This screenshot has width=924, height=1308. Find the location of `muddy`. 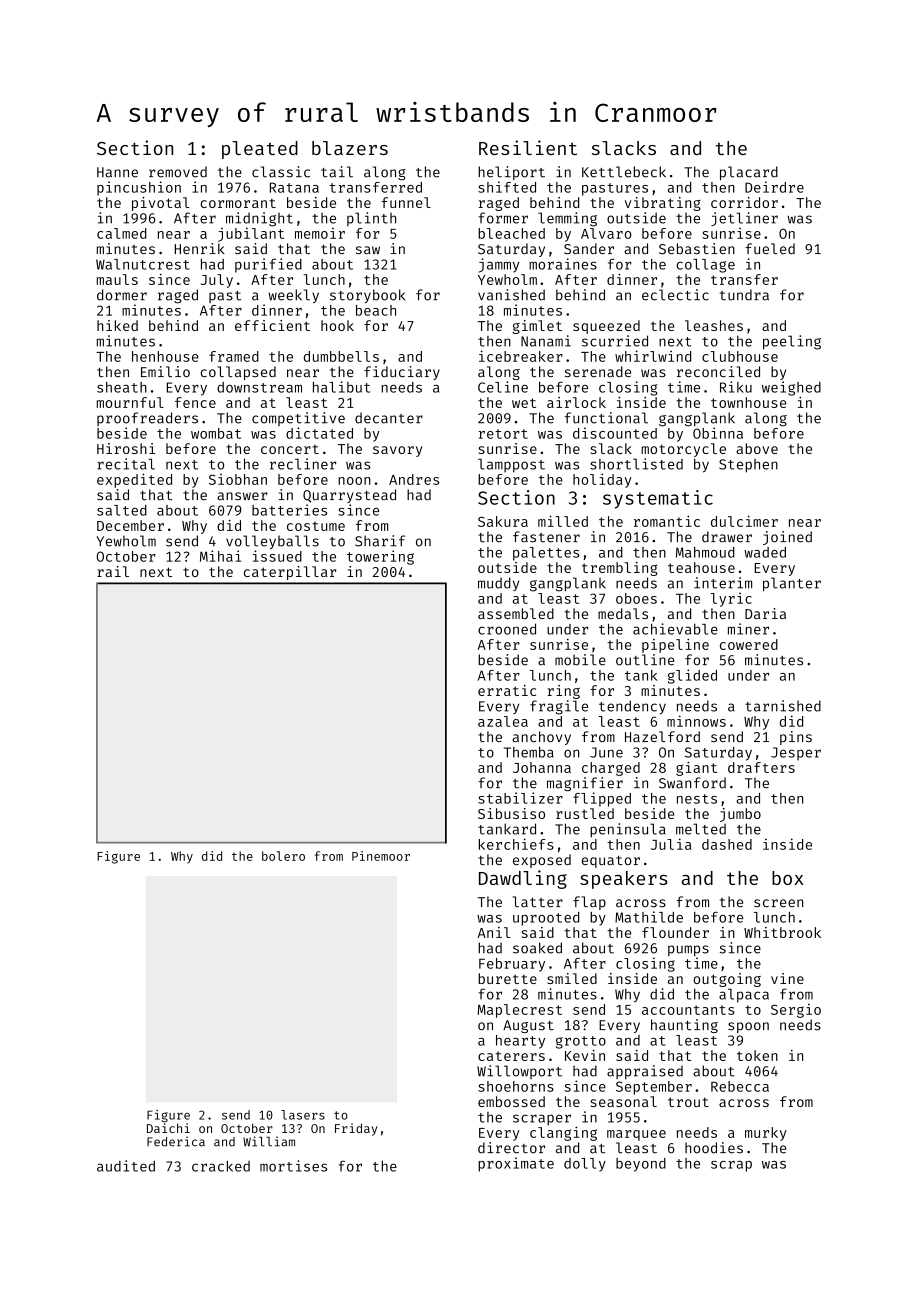

muddy is located at coordinates (498, 584).
